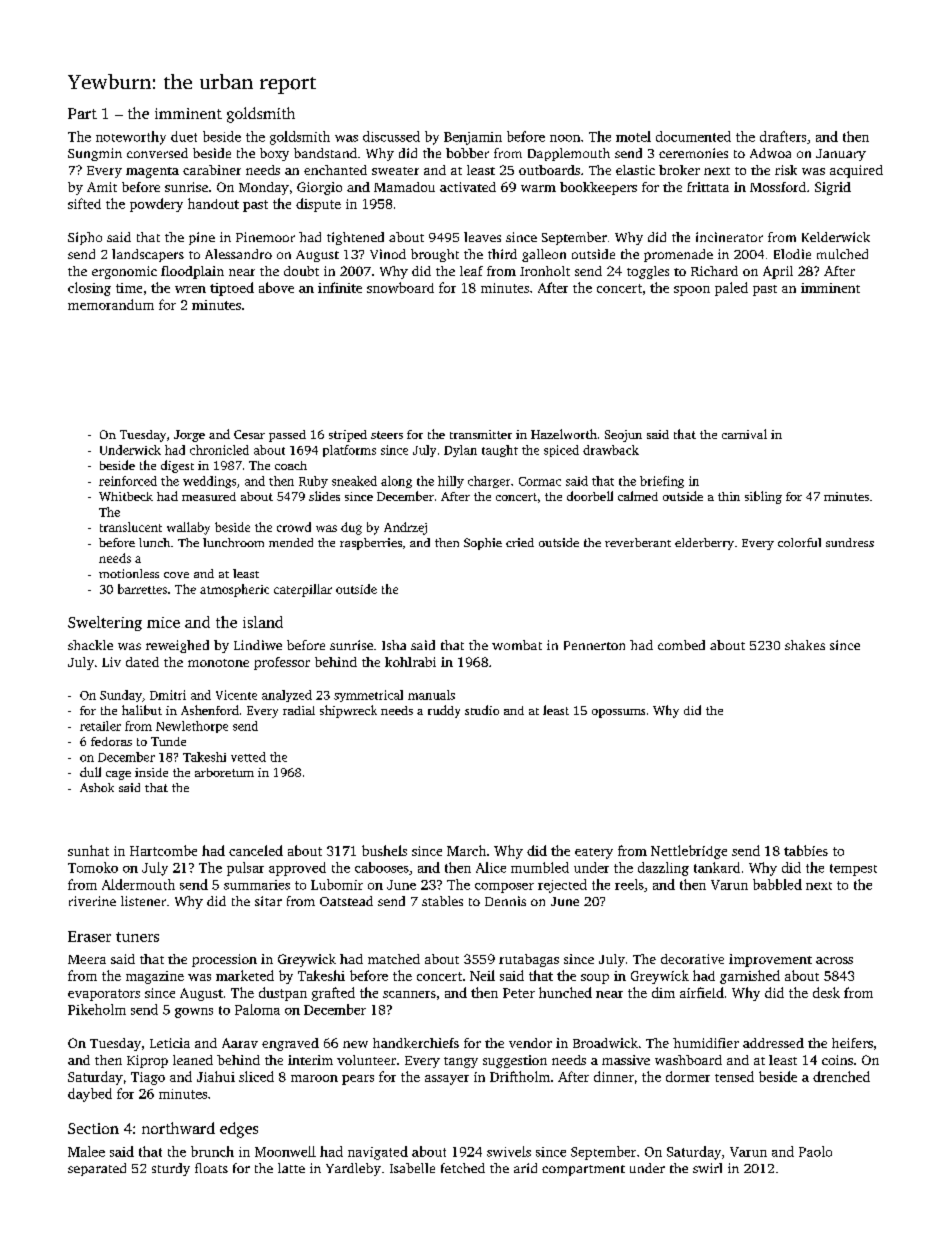 The height and width of the screenshot is (1233, 952). Describe the element at coordinates (299, 710) in the screenshot. I see `radial` at that location.
